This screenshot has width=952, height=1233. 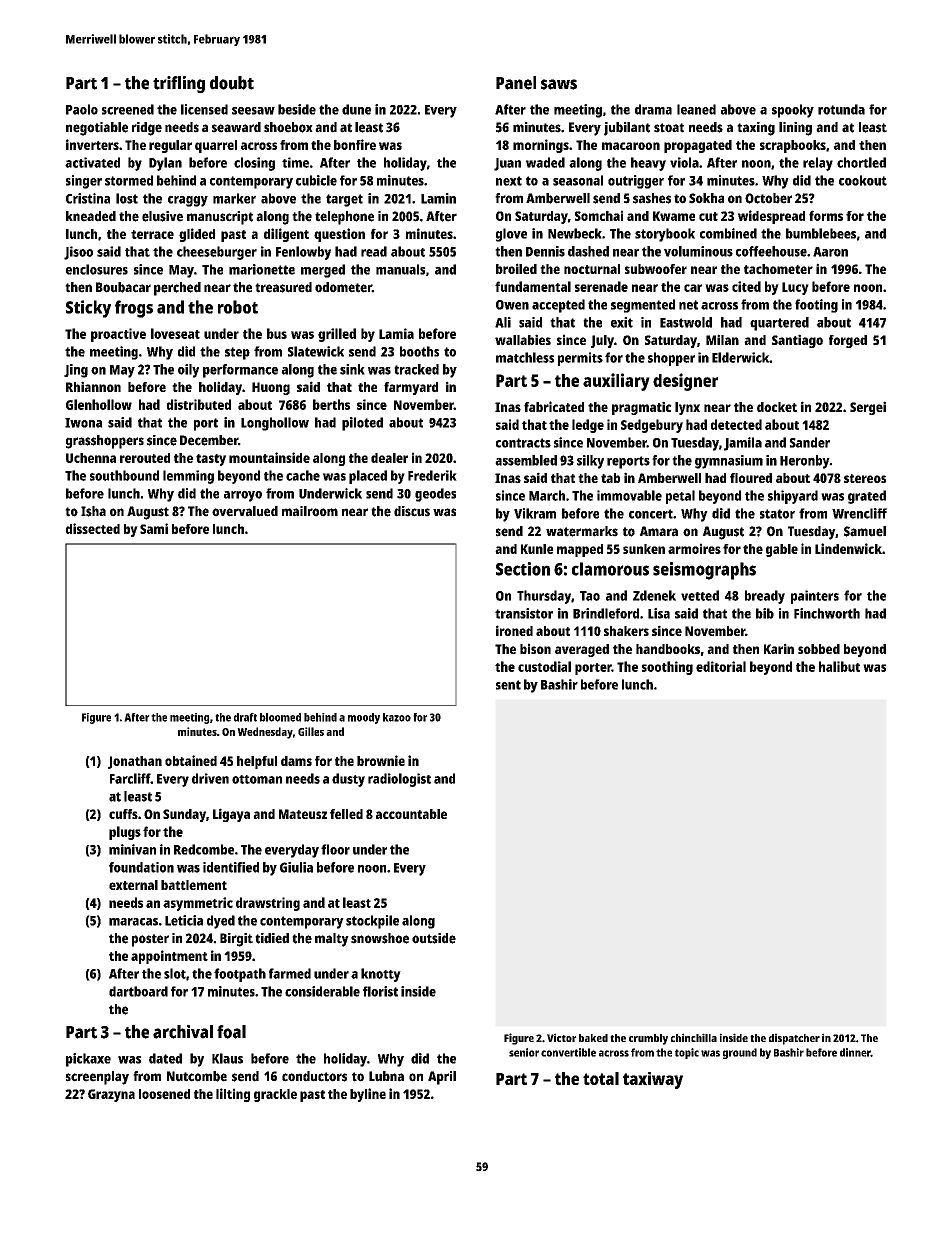 I want to click on saws, so click(x=559, y=84).
